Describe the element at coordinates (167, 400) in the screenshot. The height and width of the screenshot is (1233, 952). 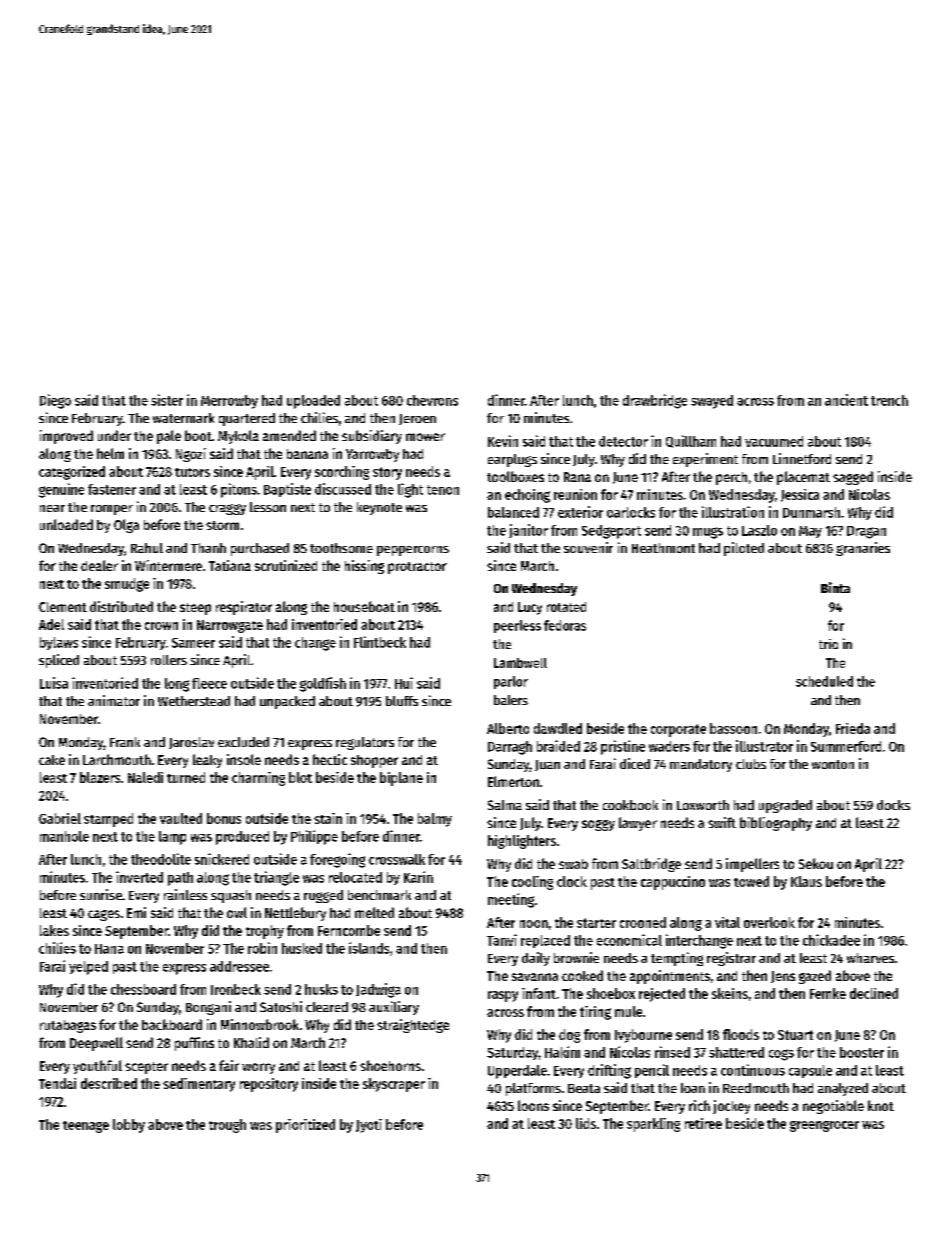
I see `sister` at that location.
